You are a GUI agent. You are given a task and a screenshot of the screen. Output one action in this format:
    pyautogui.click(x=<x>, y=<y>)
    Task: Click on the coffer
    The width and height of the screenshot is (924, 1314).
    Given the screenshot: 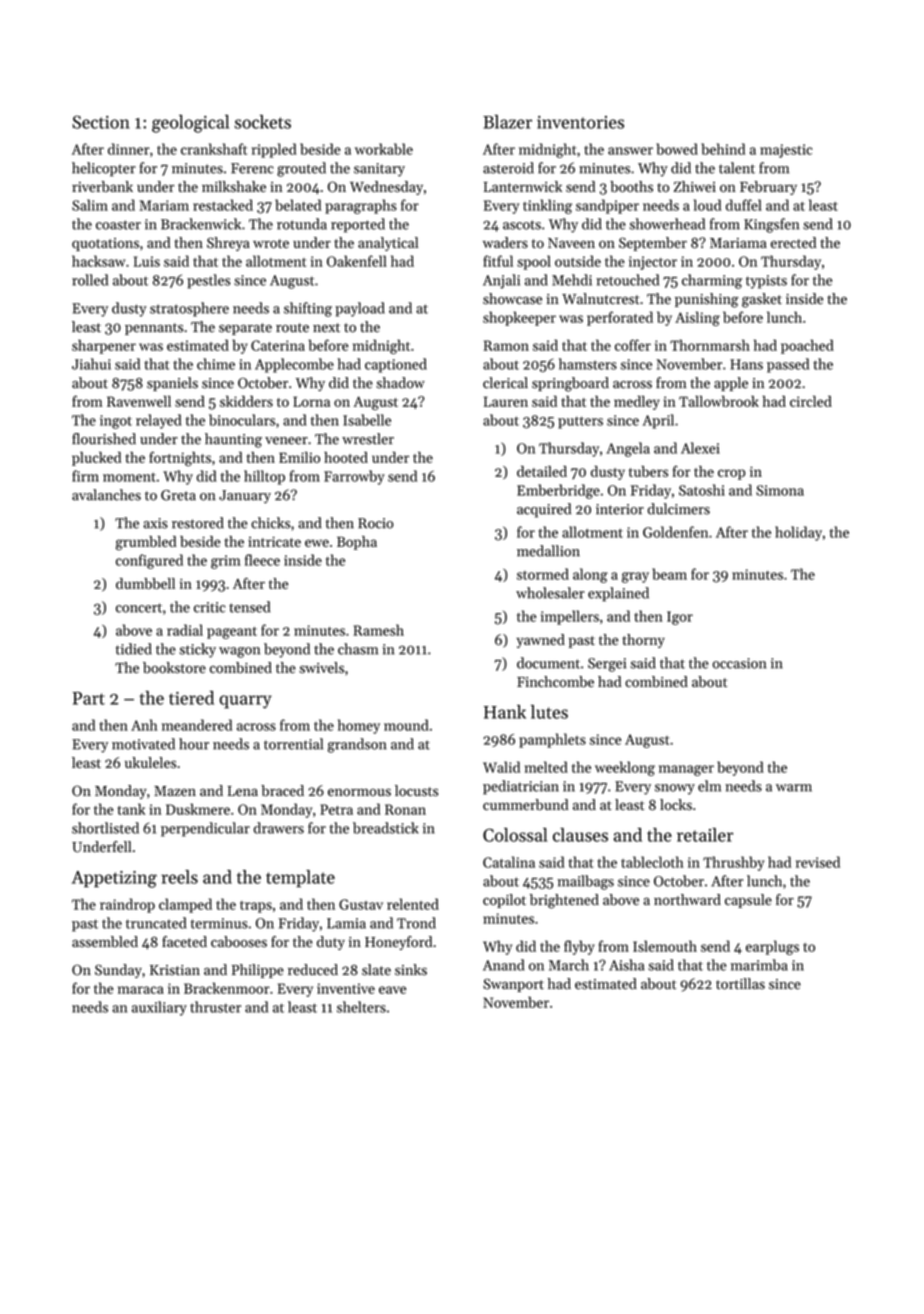 What is the action you would take?
    pyautogui.click(x=633, y=345)
